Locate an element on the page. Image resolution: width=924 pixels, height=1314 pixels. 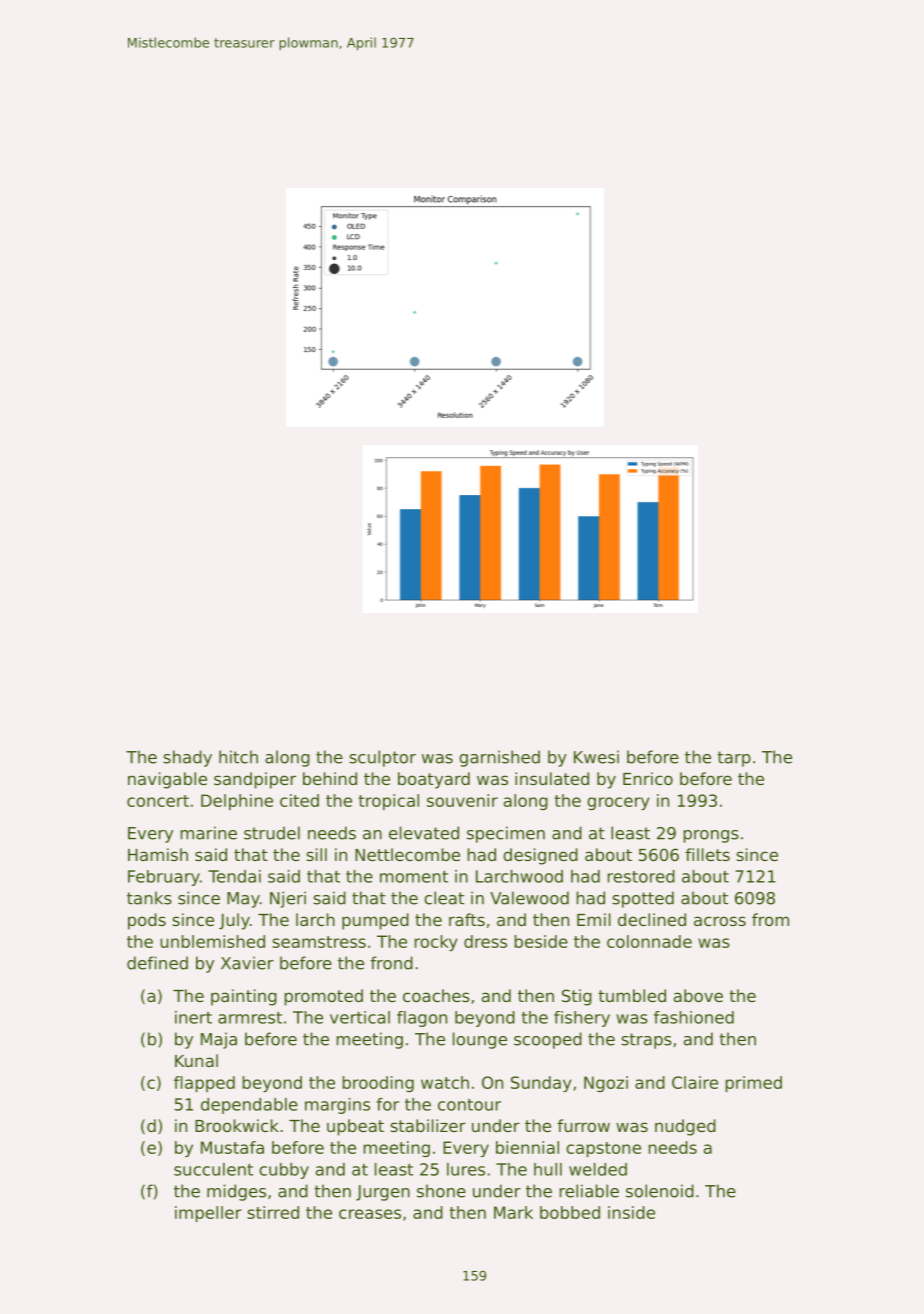
nudged is located at coordinates (685, 1127).
